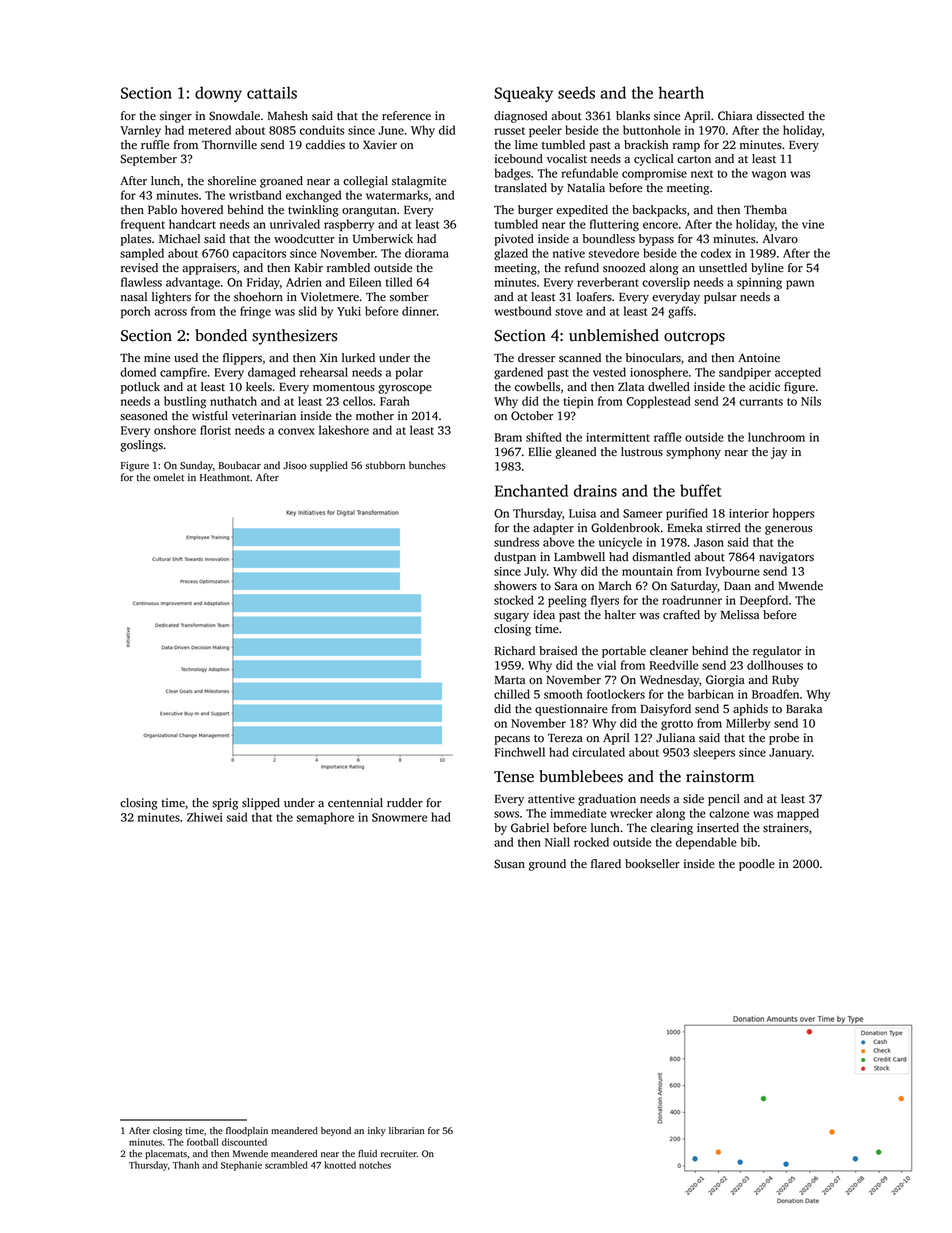  I want to click on placemats, so click(166, 1154).
